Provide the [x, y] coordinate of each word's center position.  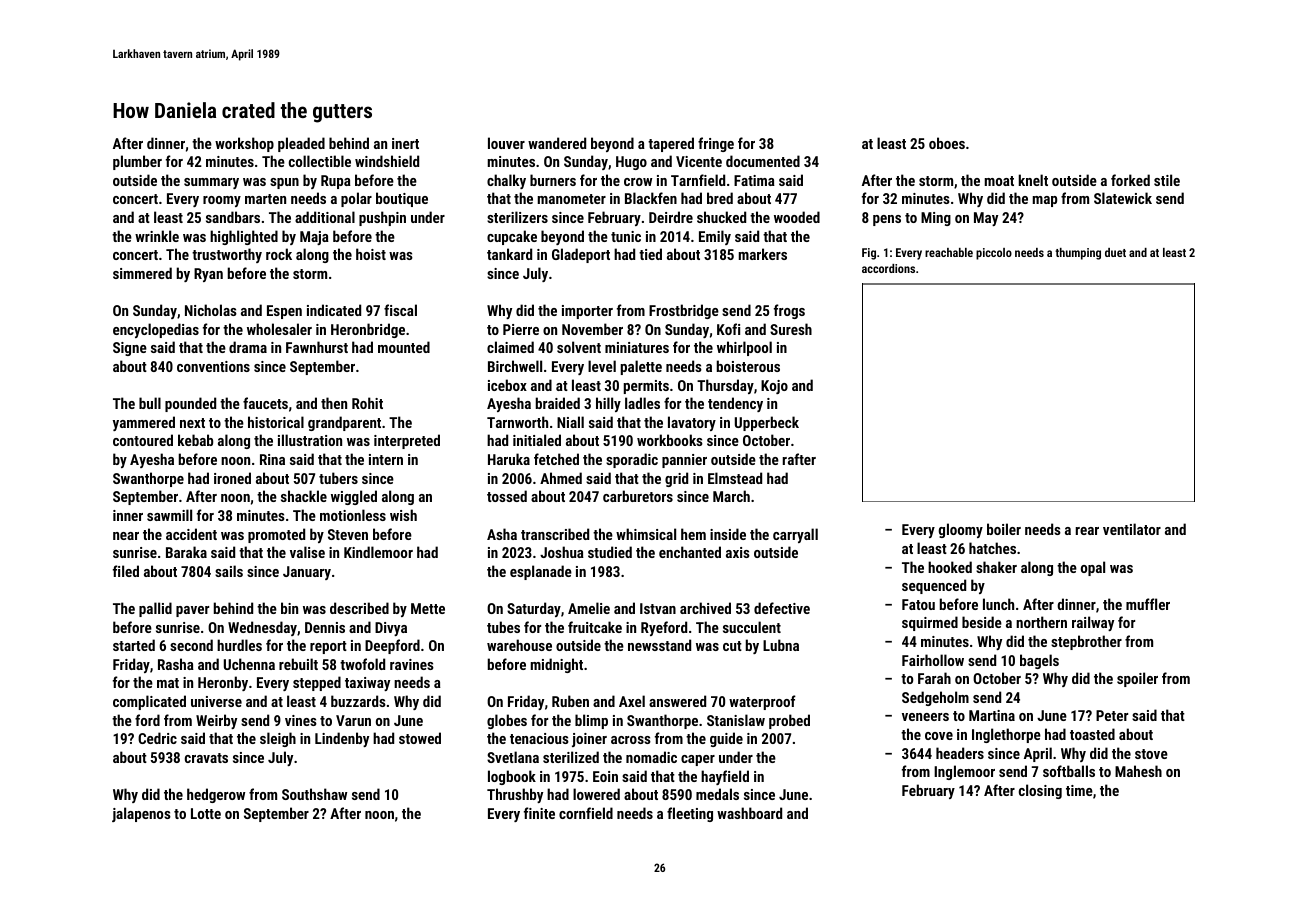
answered [677, 701]
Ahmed [561, 478]
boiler [1004, 529]
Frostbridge [684, 311]
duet [1115, 252]
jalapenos [141, 814]
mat [168, 683]
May [986, 219]
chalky [506, 181]
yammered [144, 423]
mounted [404, 347]
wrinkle [157, 236]
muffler [1148, 604]
